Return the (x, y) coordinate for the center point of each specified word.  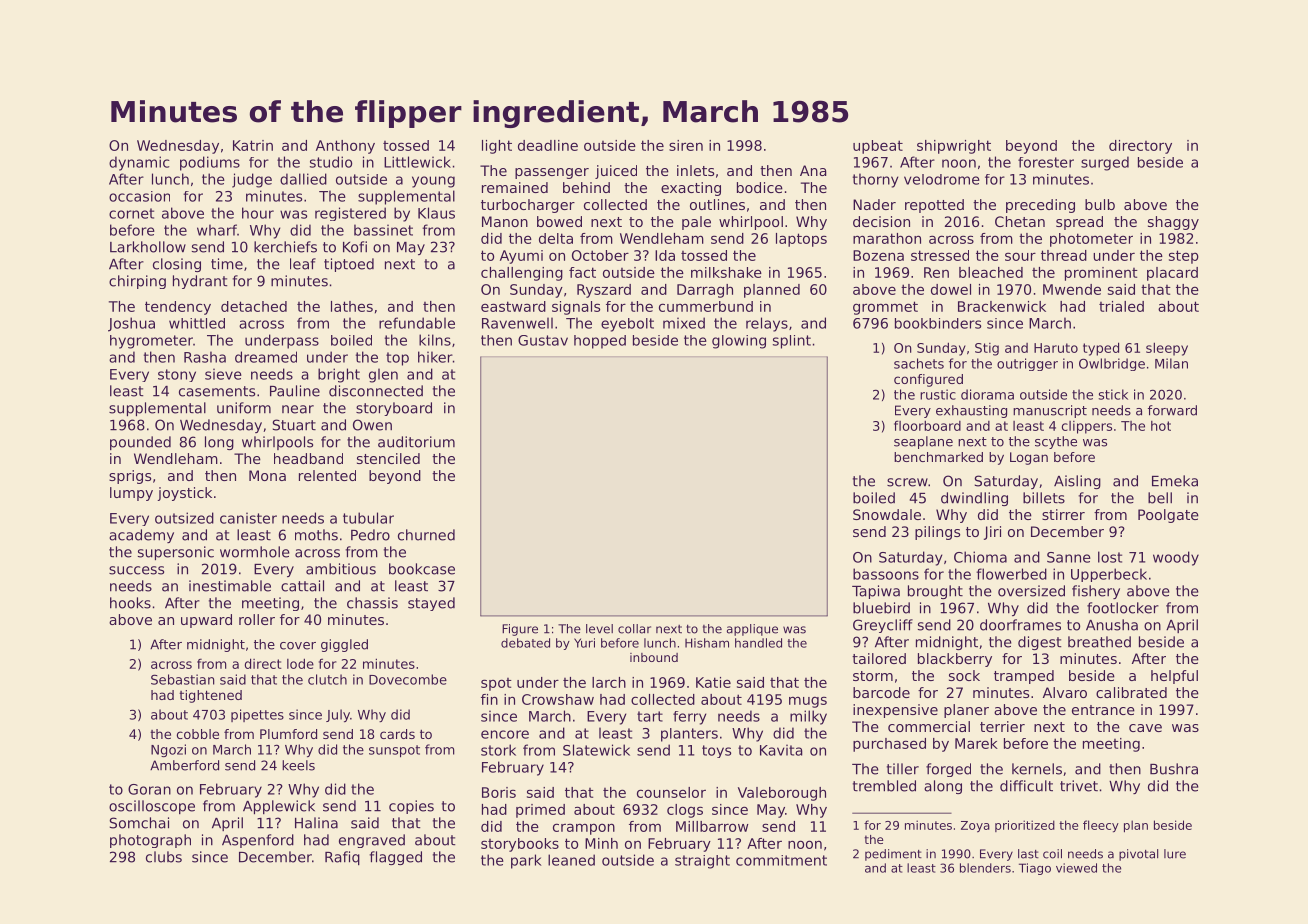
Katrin (253, 145)
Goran (149, 789)
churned (426, 535)
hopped (600, 342)
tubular (368, 518)
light (497, 147)
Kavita (781, 750)
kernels (1037, 769)
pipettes (257, 715)
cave (1145, 728)
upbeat (878, 147)
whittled (197, 323)
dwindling (974, 499)
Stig (987, 349)
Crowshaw (558, 699)
